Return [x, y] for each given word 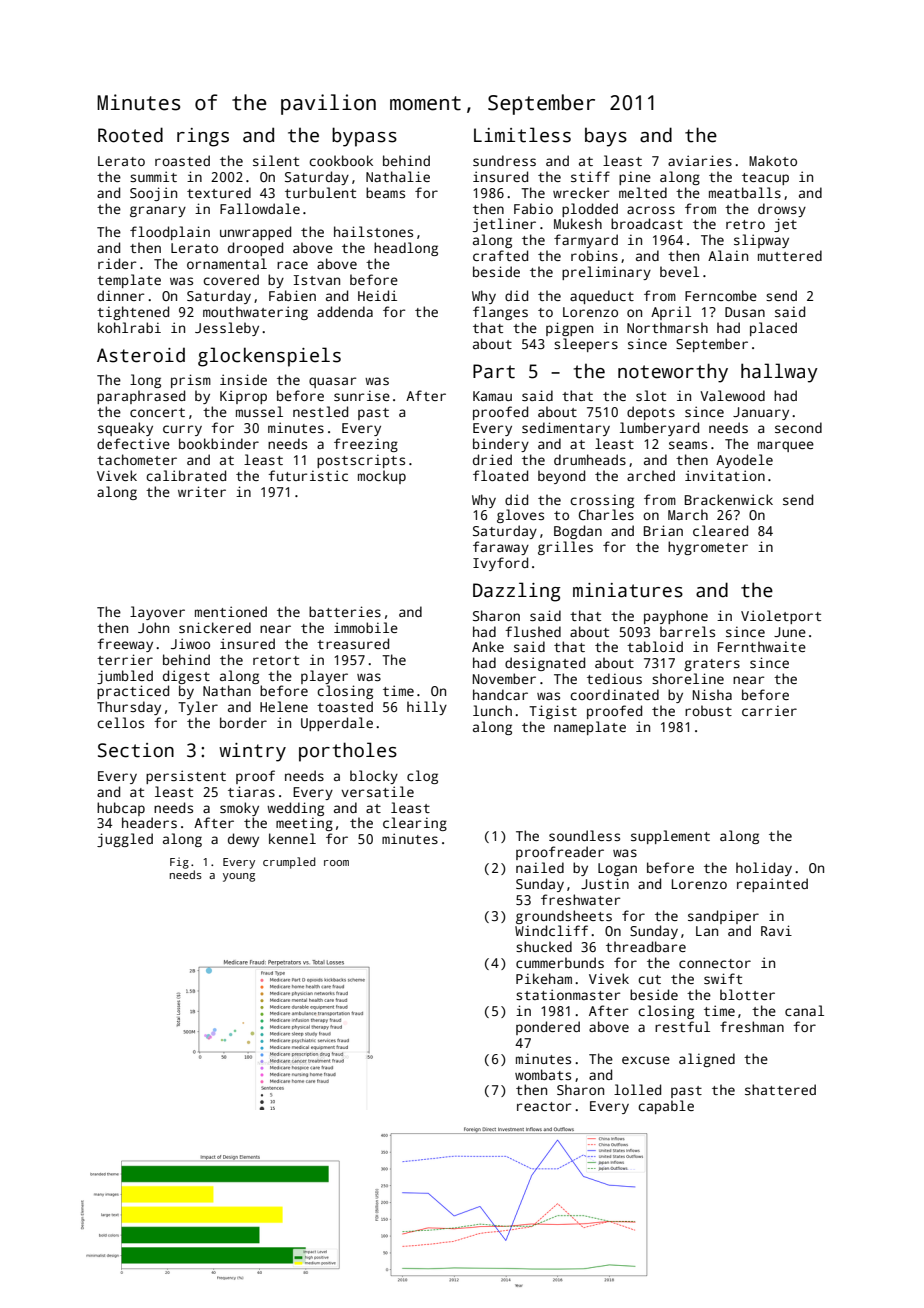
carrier [769, 710]
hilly [427, 708]
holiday [764, 869]
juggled [125, 840]
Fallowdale [260, 208]
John [153, 627]
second [798, 427]
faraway [501, 548]
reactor [544, 1106]
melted [643, 192]
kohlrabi [129, 327]
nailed [540, 867]
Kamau [492, 396]
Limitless [522, 135]
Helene [284, 706]
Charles [606, 514]
